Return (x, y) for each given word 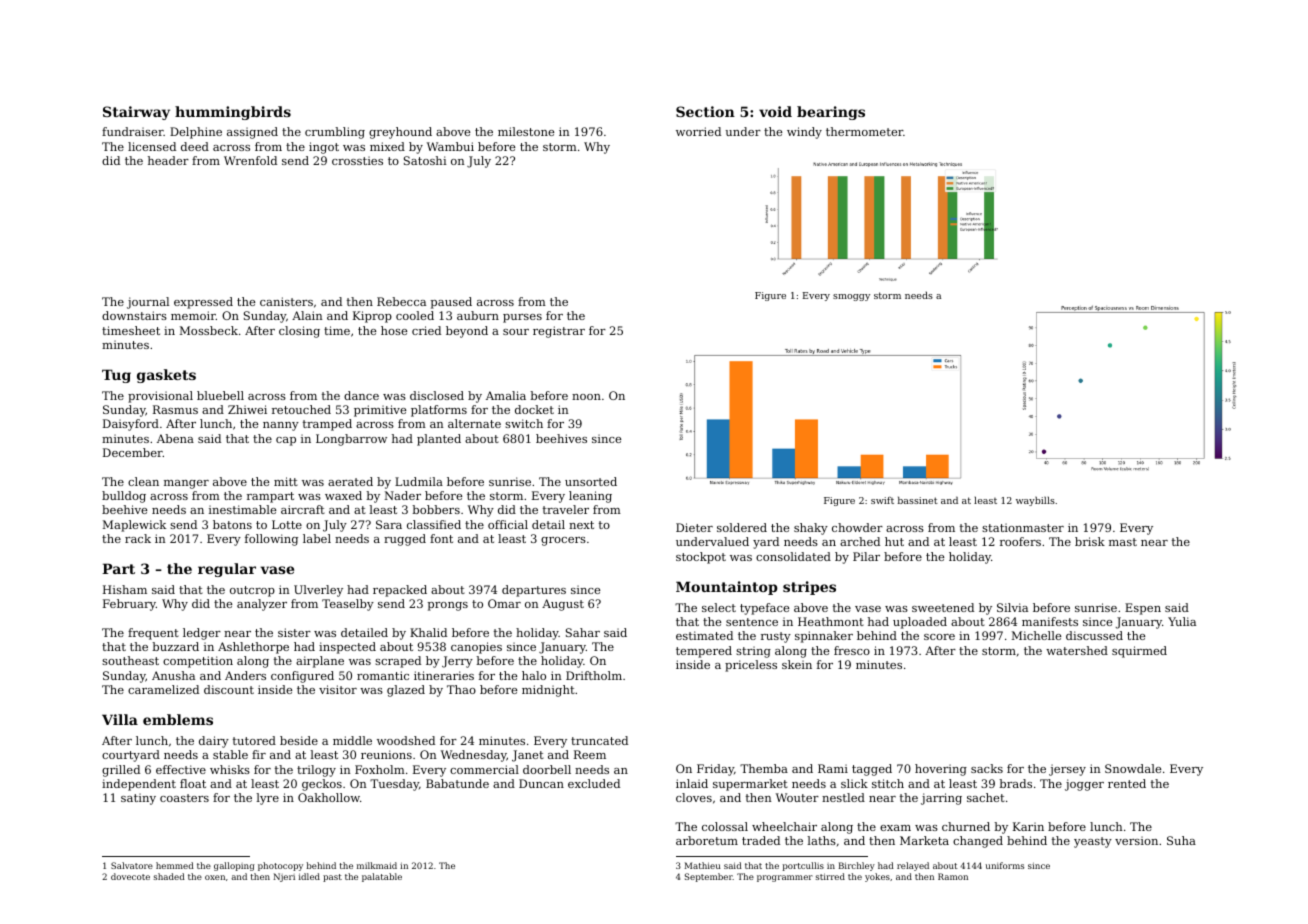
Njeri (284, 877)
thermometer (864, 131)
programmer (785, 878)
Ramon (953, 876)
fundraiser (133, 131)
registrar (559, 332)
